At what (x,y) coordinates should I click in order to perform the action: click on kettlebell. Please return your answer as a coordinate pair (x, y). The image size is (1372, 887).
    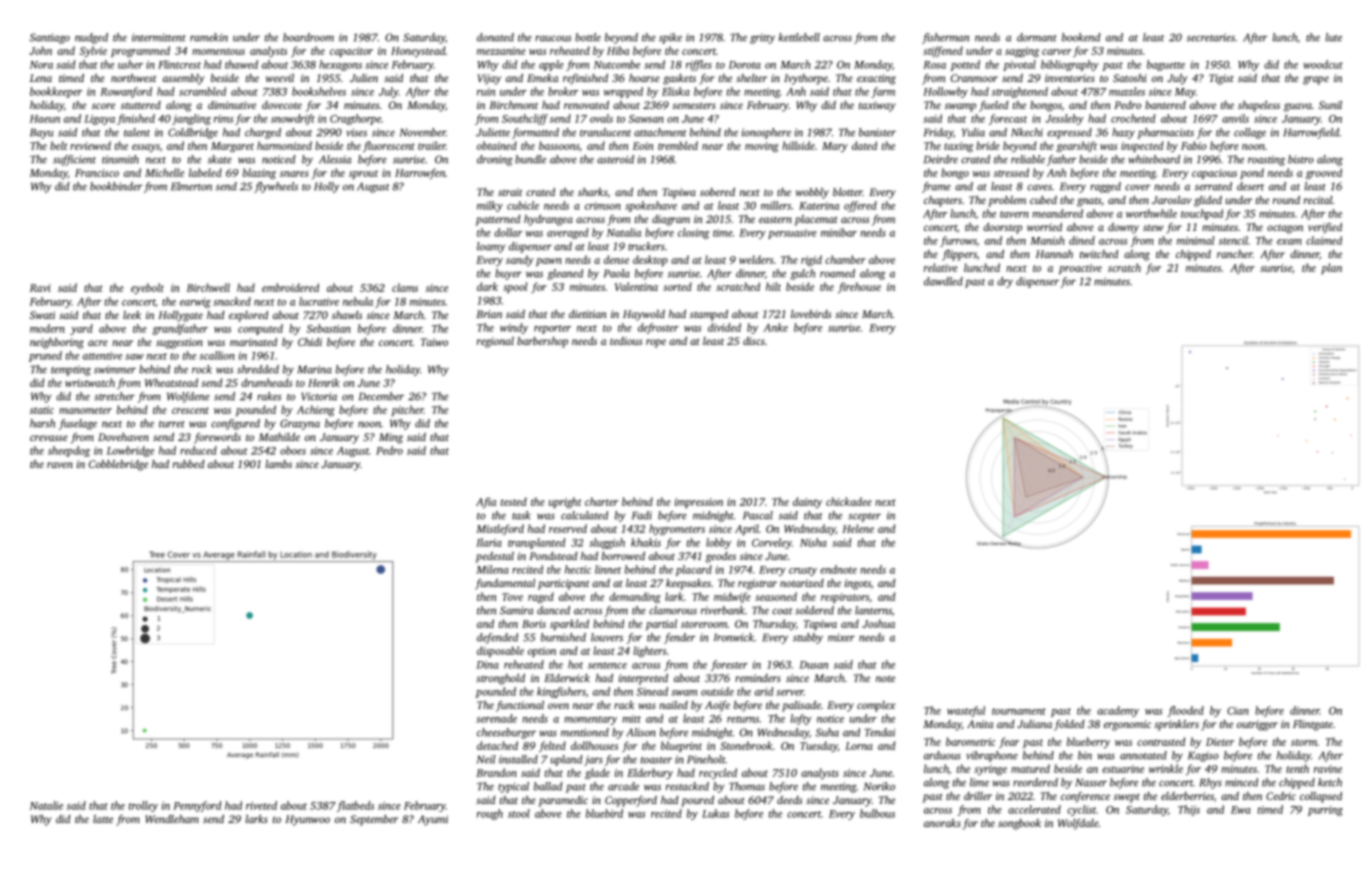
    Looking at the image, I should click on (799, 37).
